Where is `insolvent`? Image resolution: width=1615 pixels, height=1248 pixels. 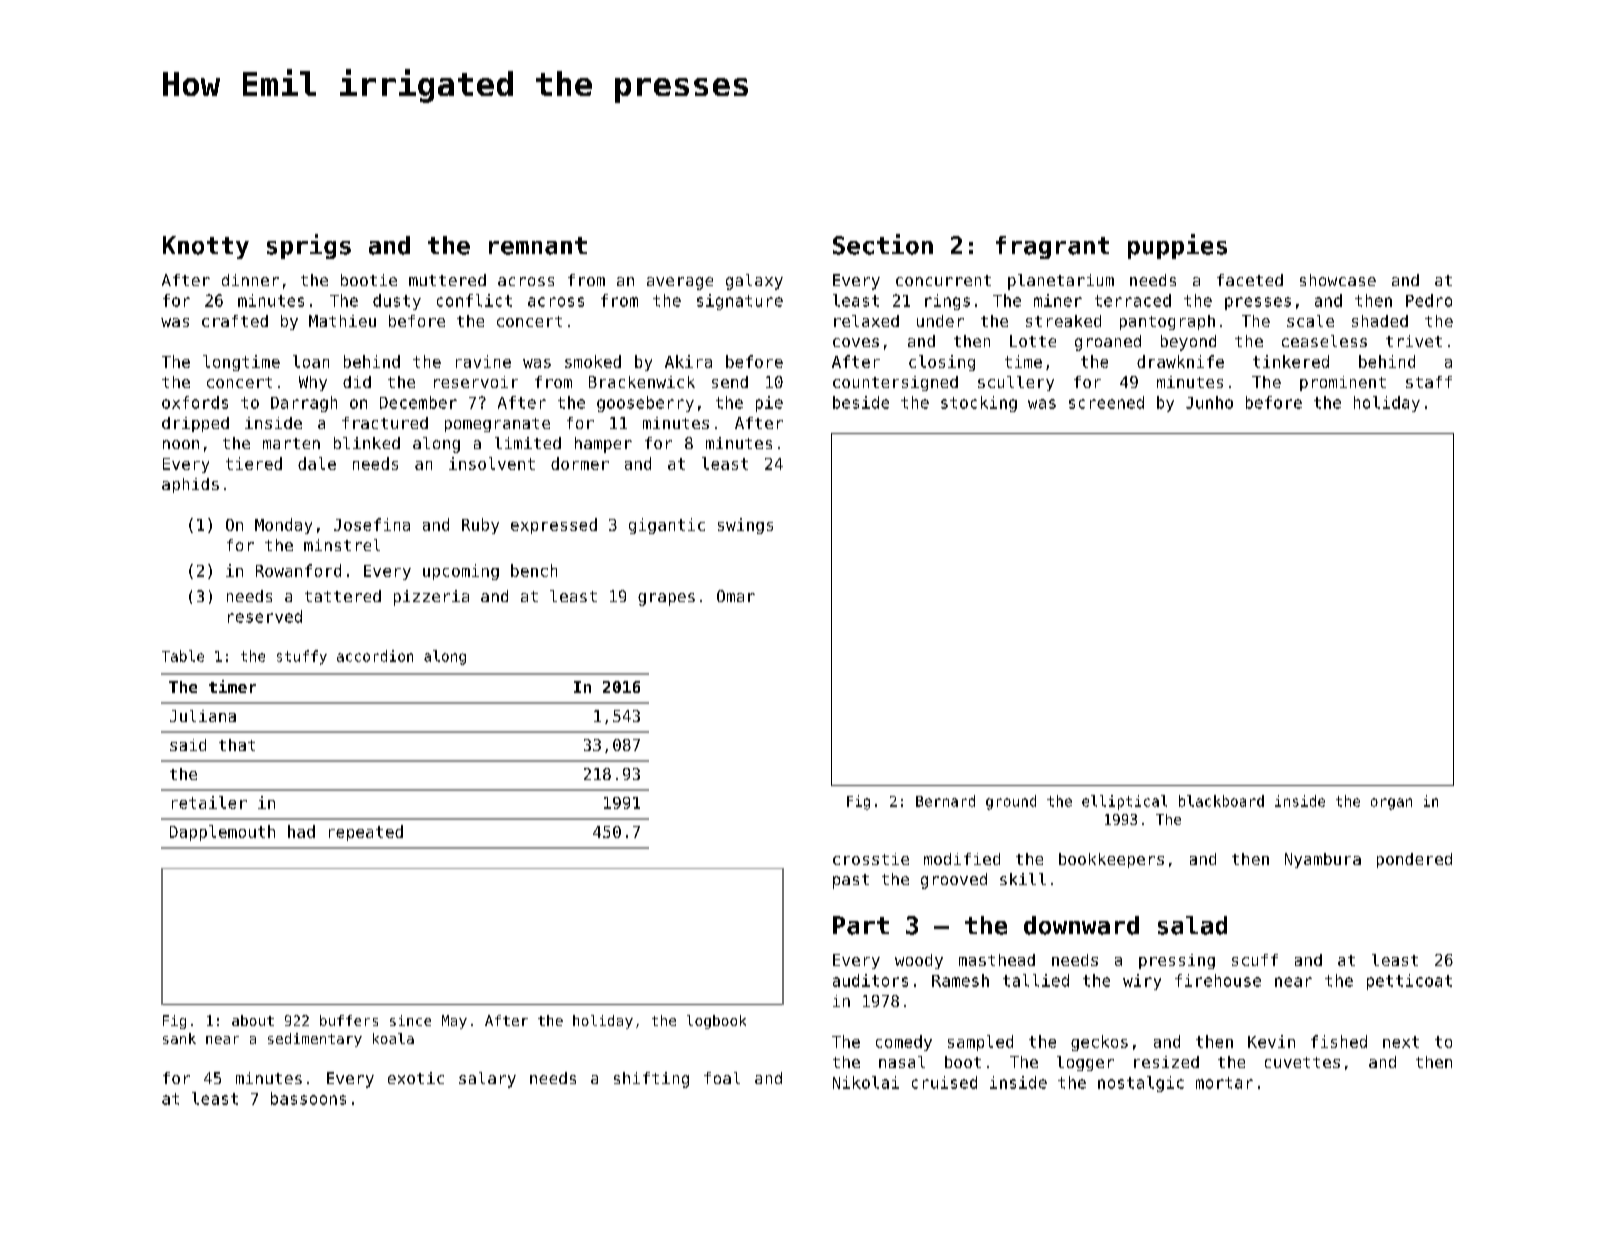 insolvent is located at coordinates (492, 463).
